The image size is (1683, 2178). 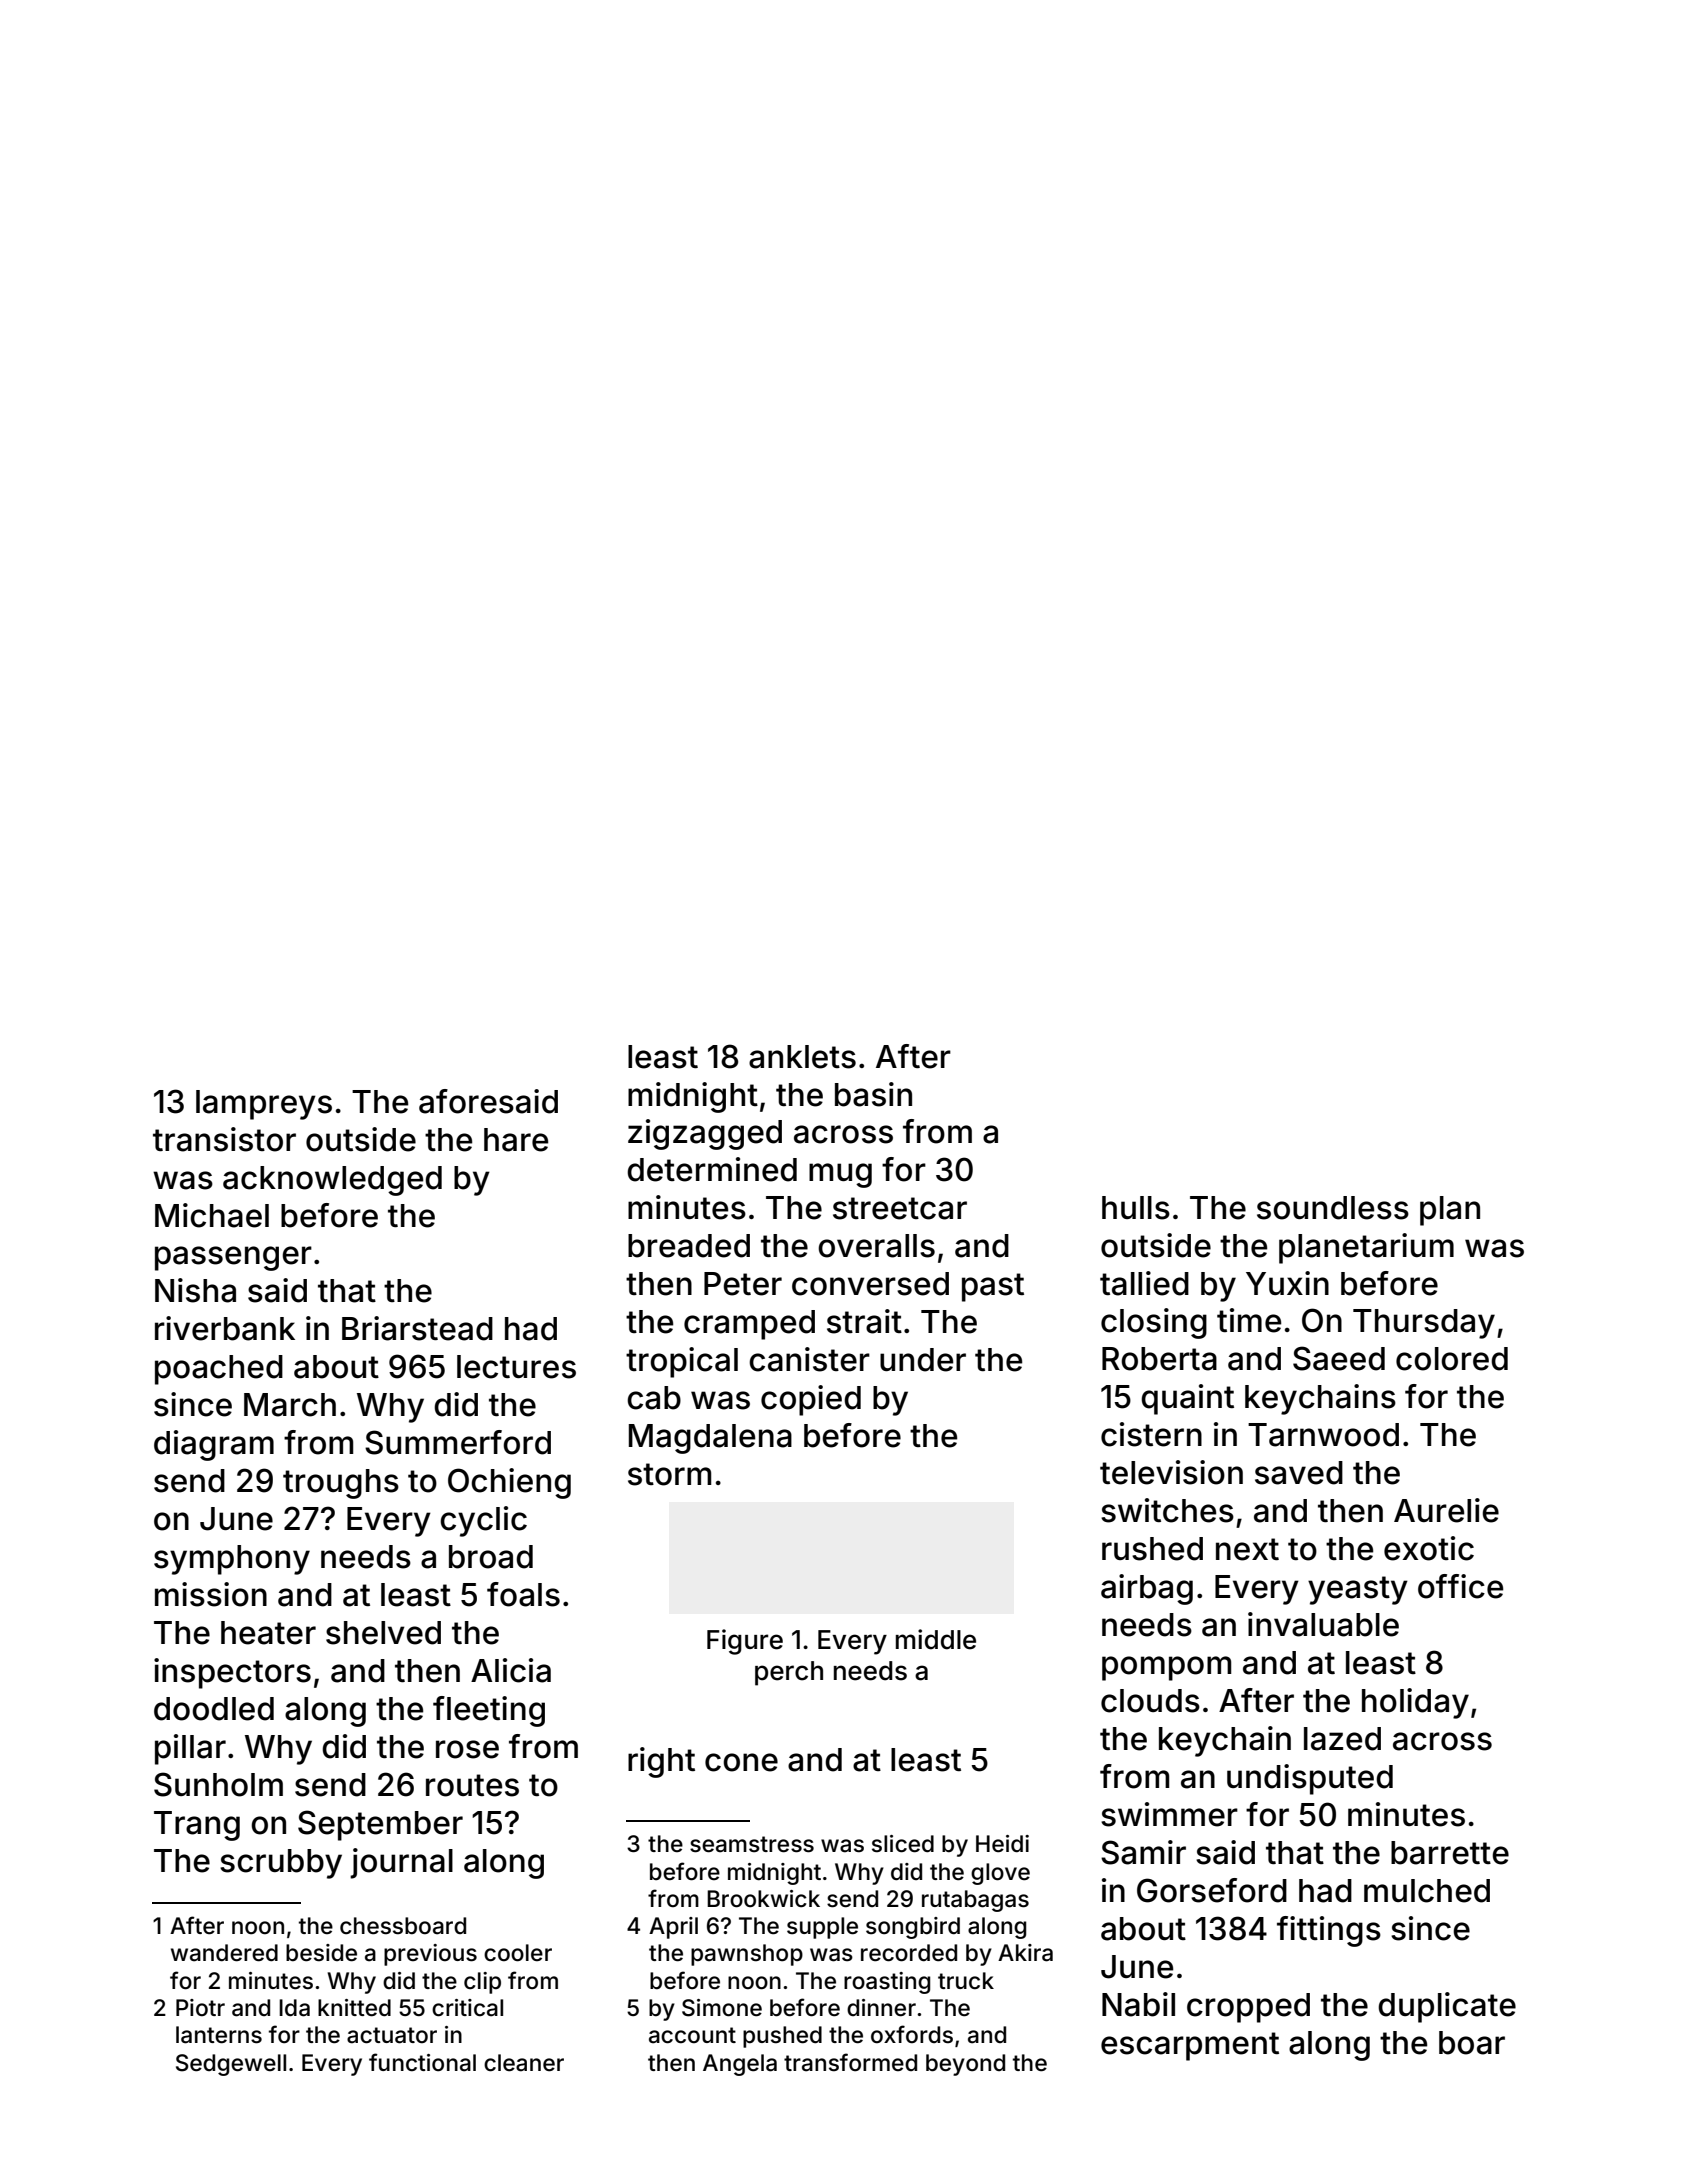 What do you see at coordinates (1212, 1890) in the page?
I see `Gorseford` at bounding box center [1212, 1890].
